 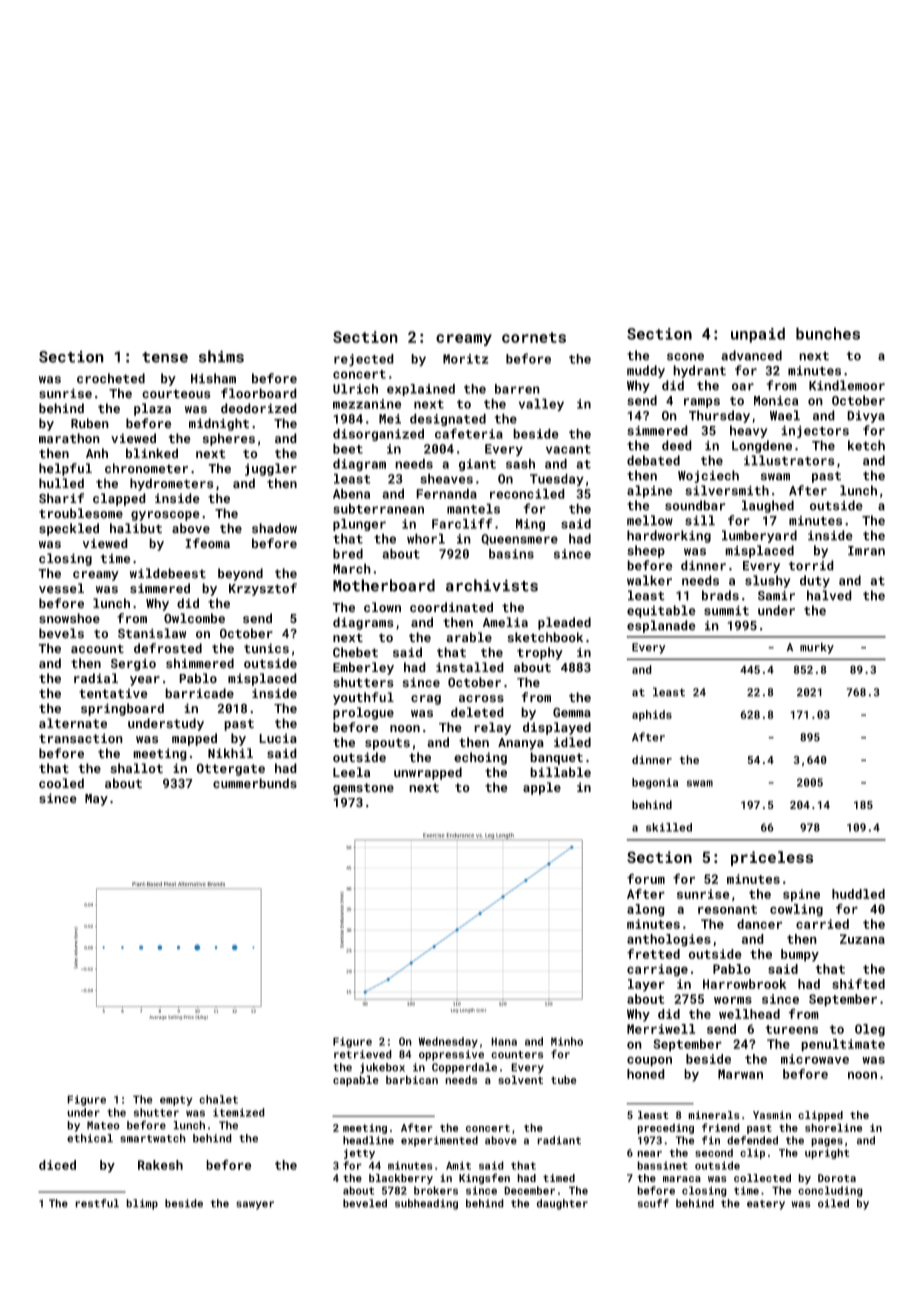 I want to click on itemized, so click(x=239, y=1112).
